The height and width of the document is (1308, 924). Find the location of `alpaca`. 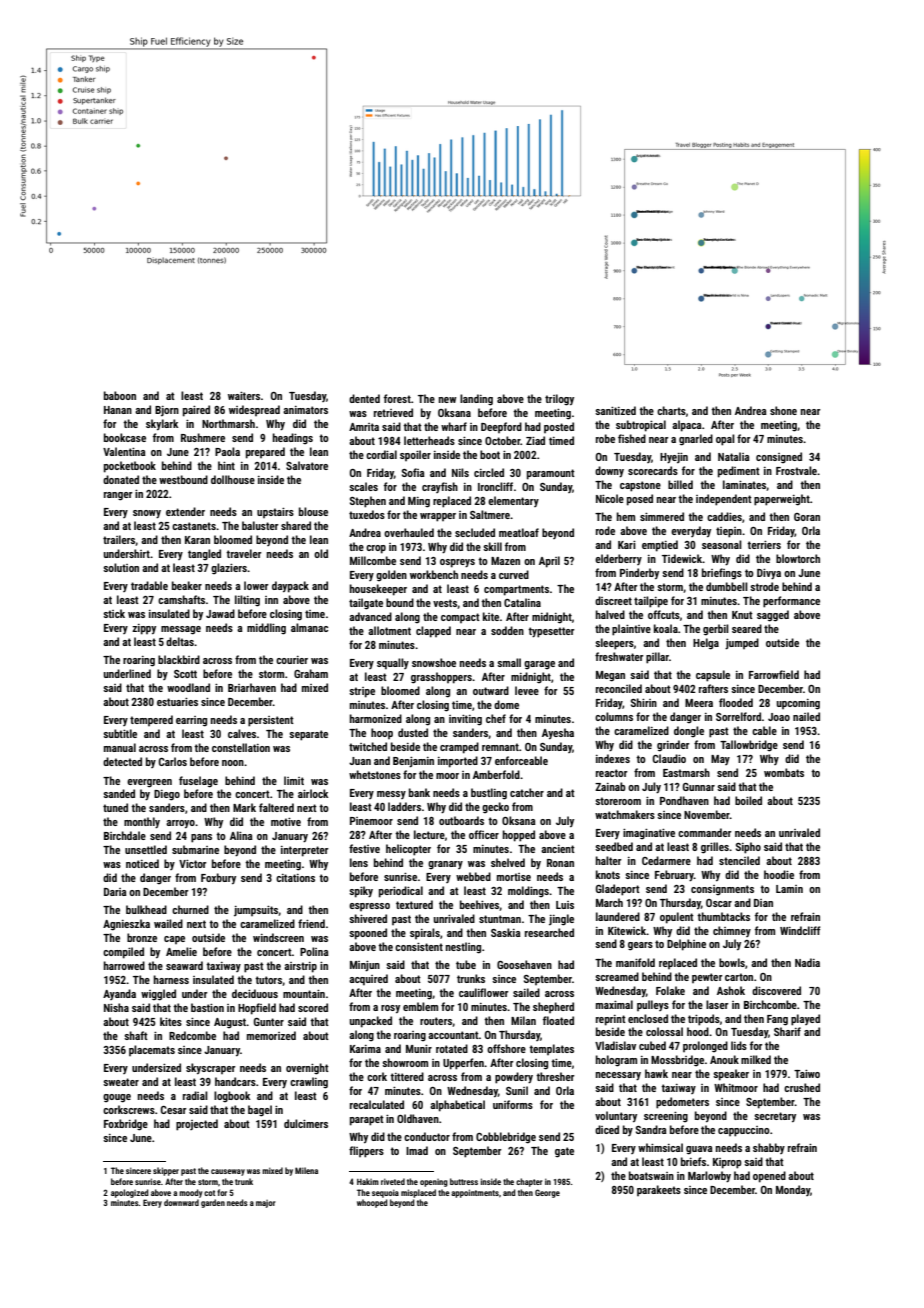

alpaca is located at coordinates (687, 426).
